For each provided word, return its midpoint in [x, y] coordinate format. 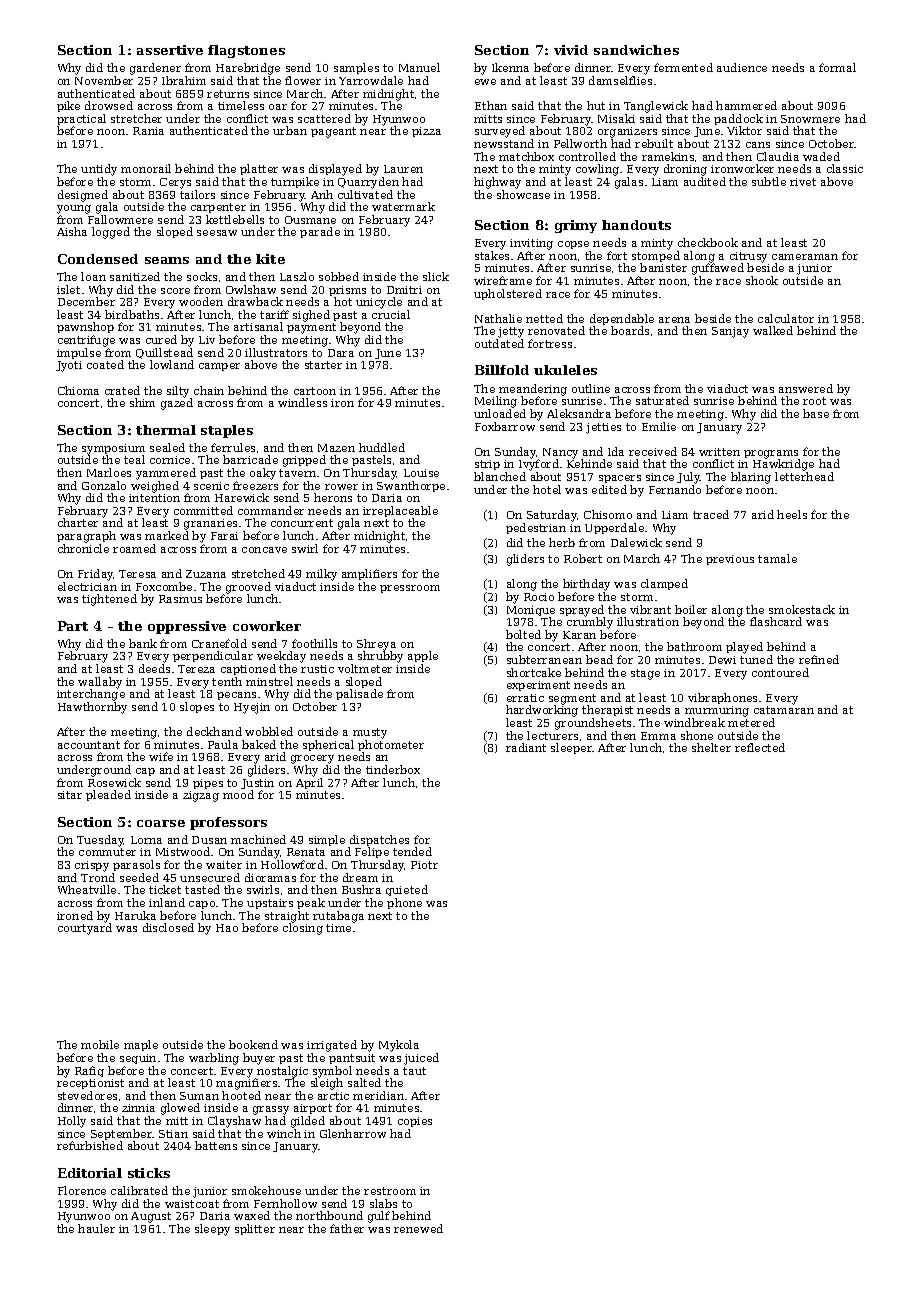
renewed [418, 1228]
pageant [333, 132]
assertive [170, 50]
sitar [70, 795]
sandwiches [636, 50]
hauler [96, 1228]
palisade [359, 694]
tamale [777, 558]
